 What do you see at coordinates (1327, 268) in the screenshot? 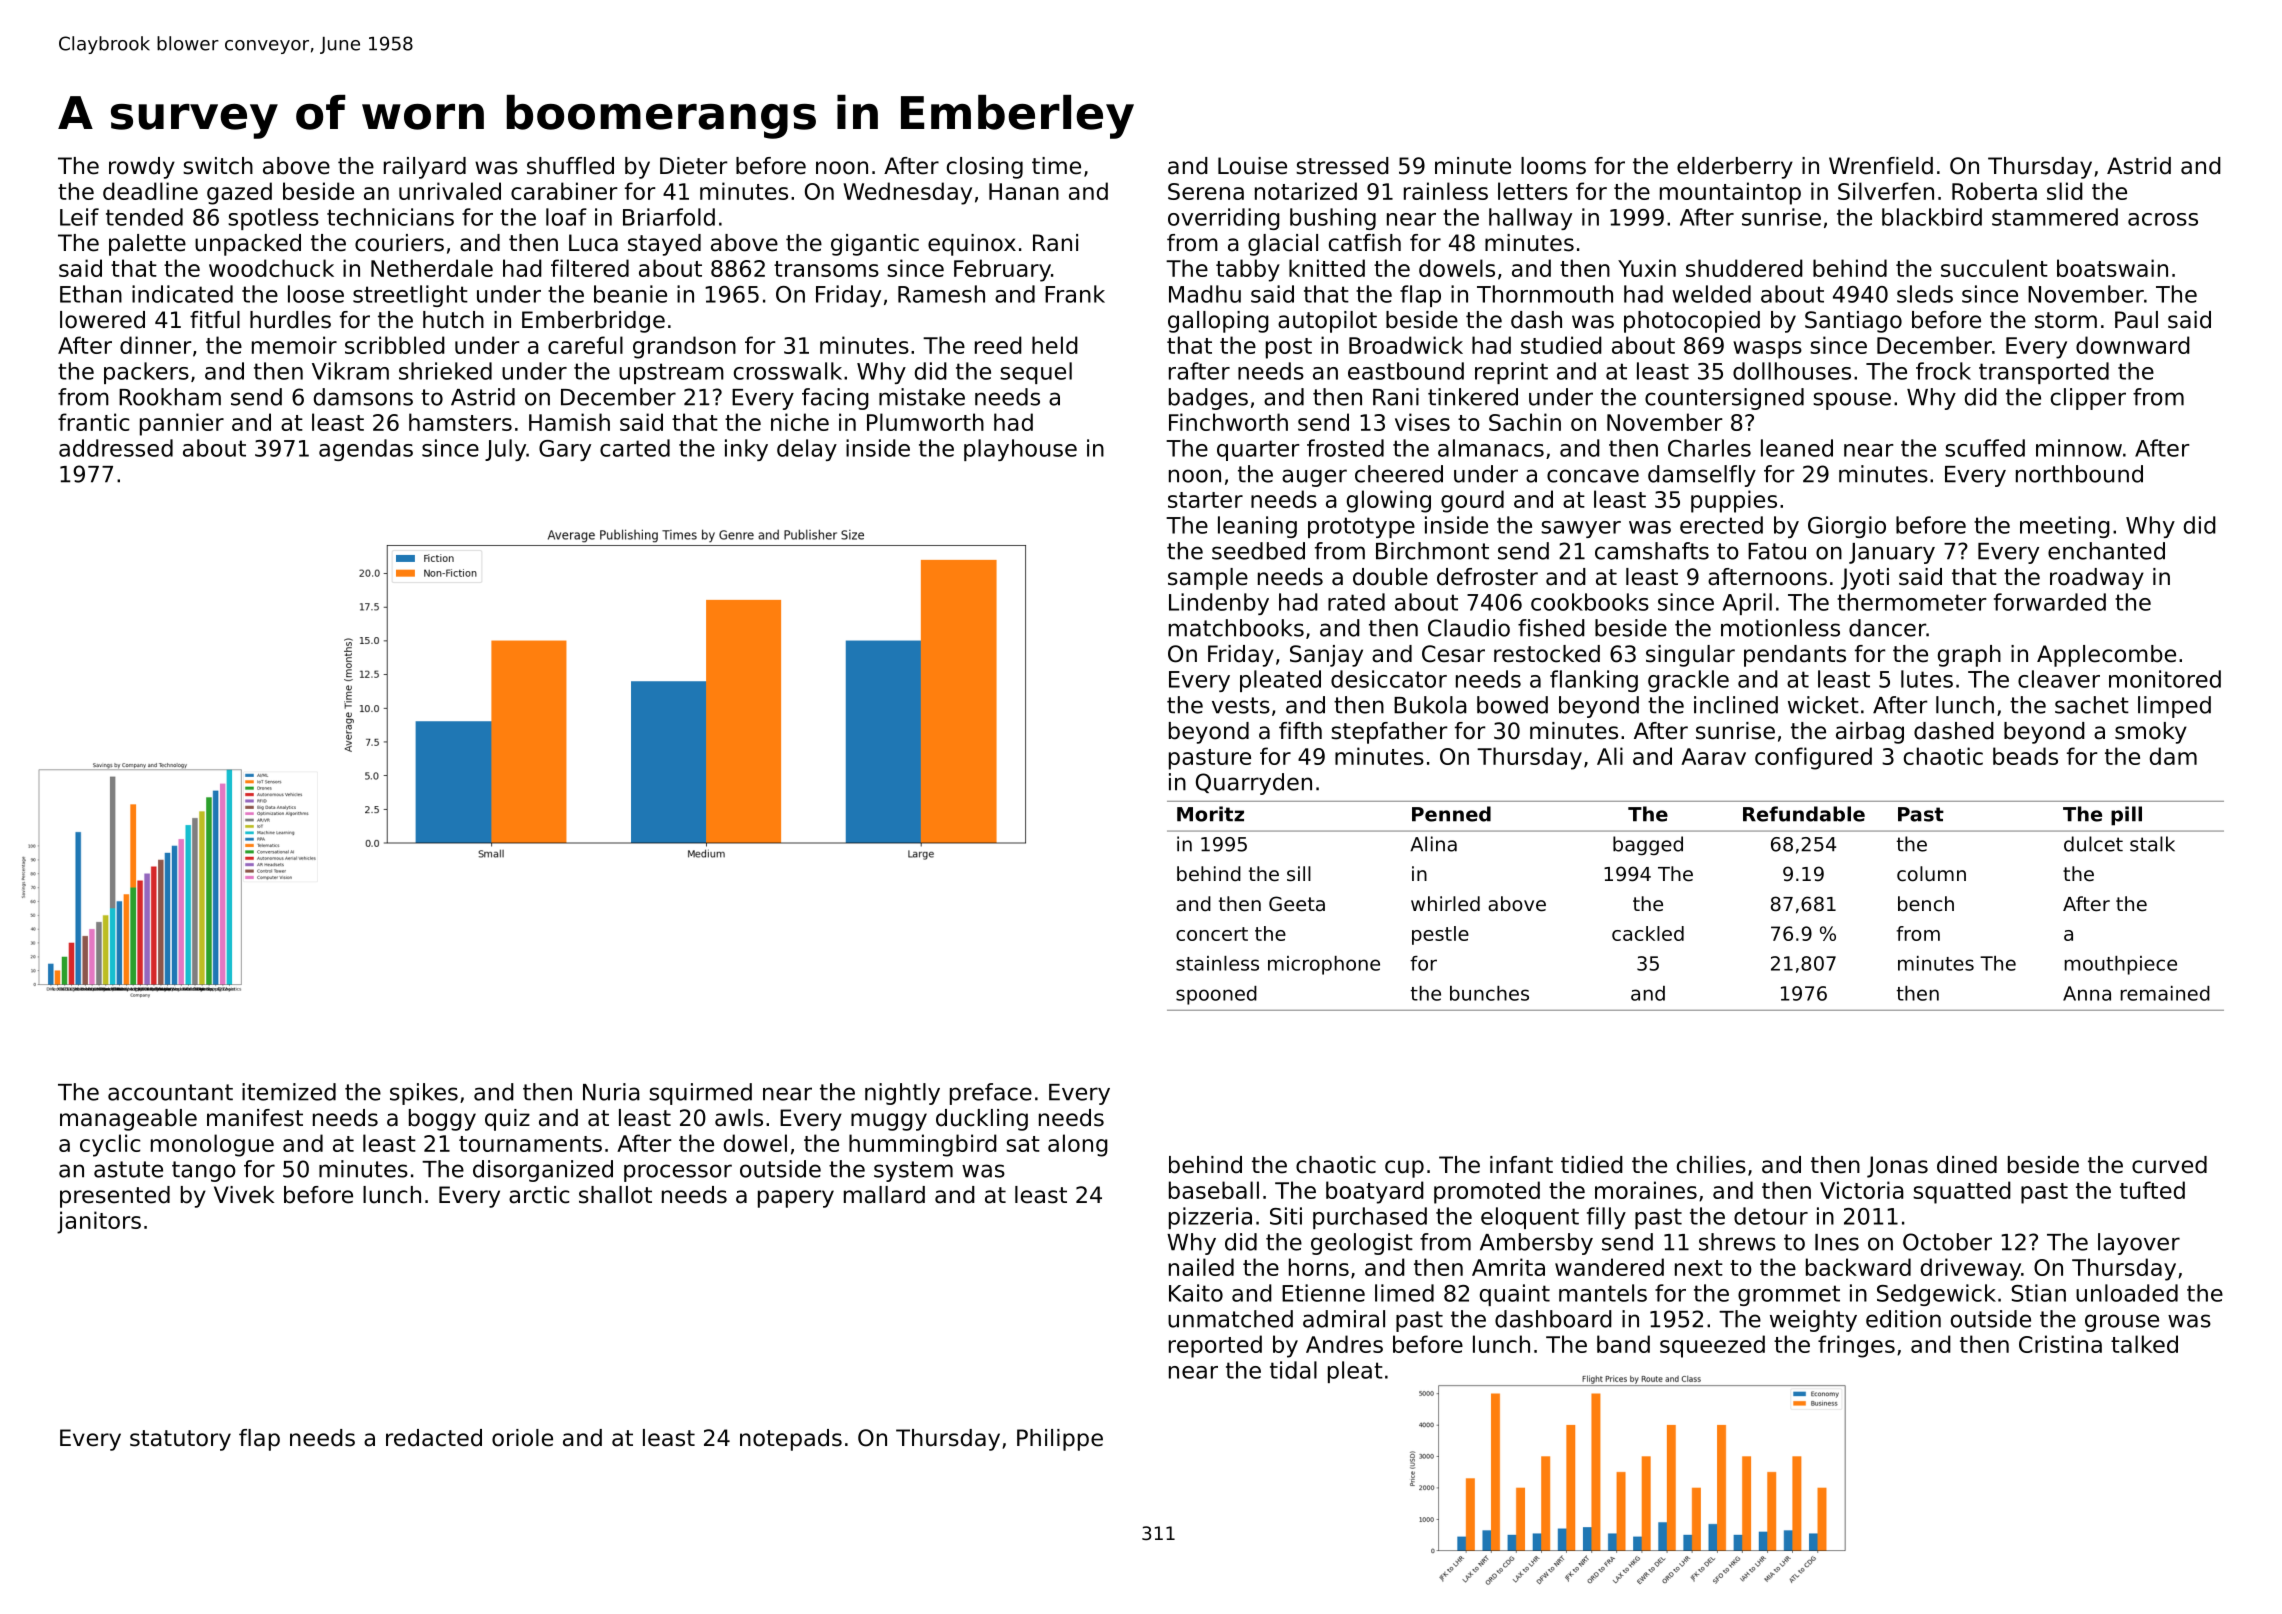
I see `knitted` at bounding box center [1327, 268].
